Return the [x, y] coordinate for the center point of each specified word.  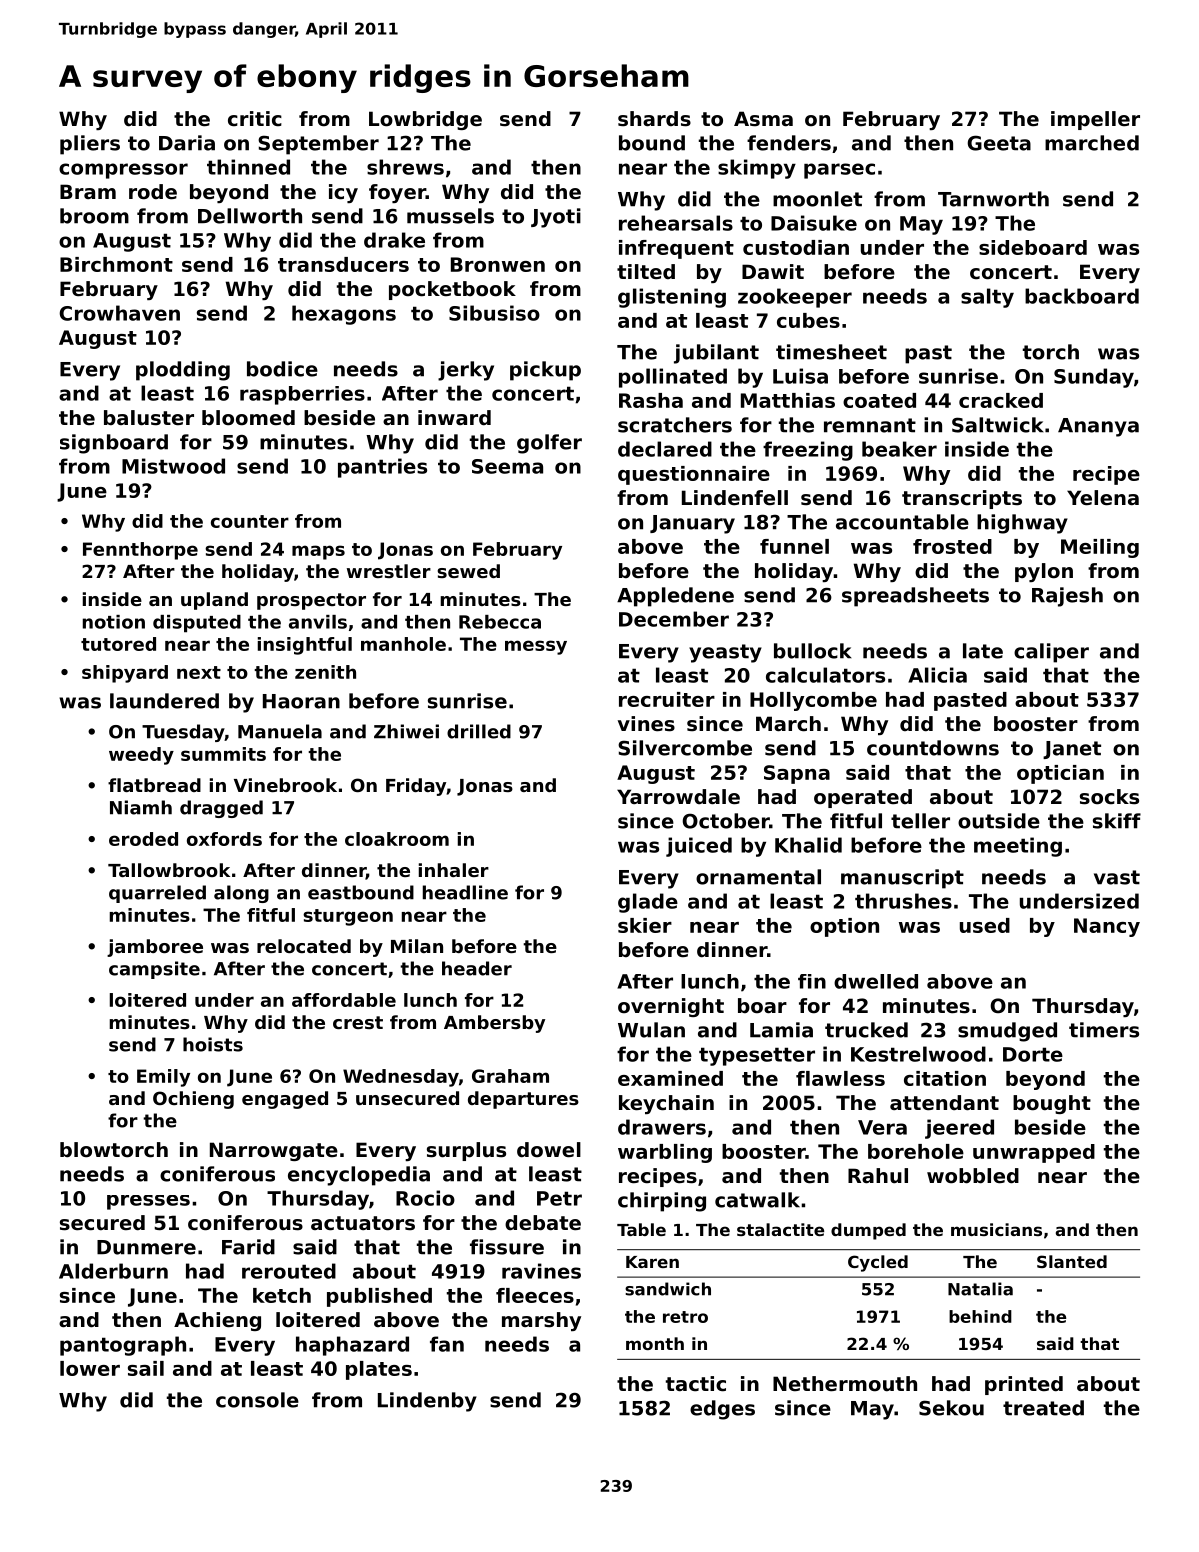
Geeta [999, 143]
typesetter [757, 1056]
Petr [559, 1198]
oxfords [224, 839]
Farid [248, 1247]
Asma [763, 119]
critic [255, 119]
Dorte [1033, 1054]
